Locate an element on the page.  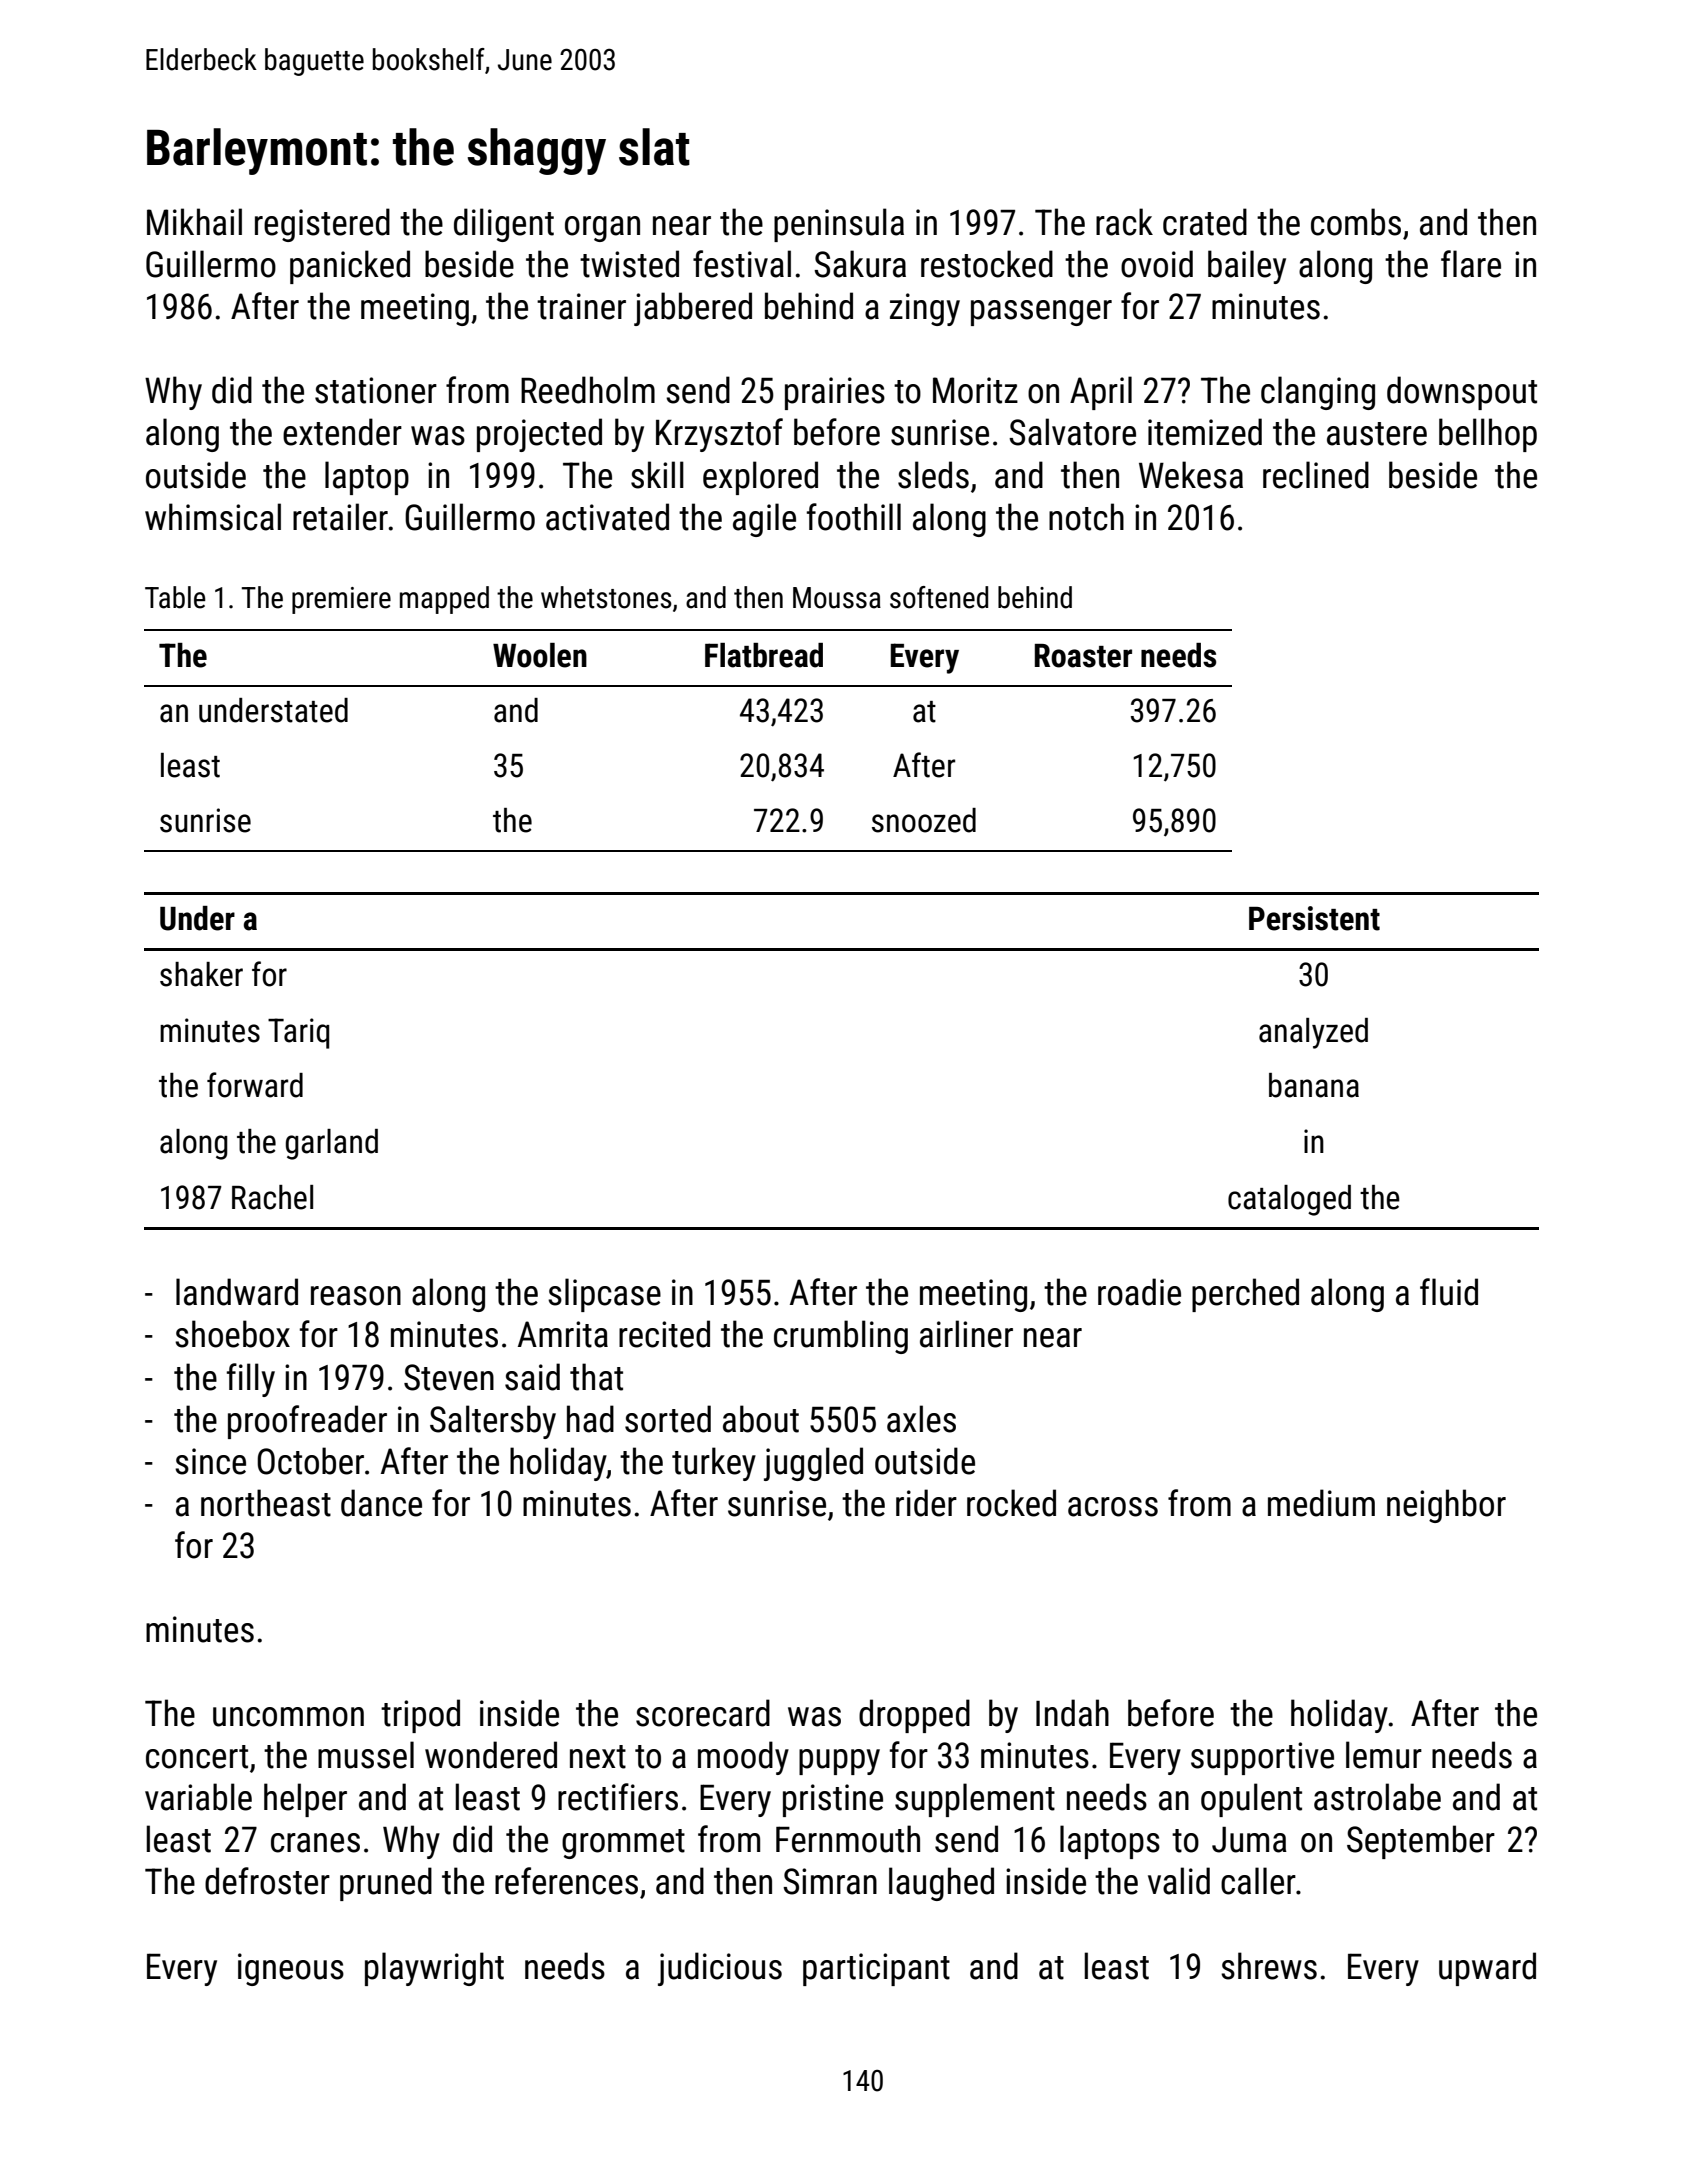
snoozed is located at coordinates (924, 820).
